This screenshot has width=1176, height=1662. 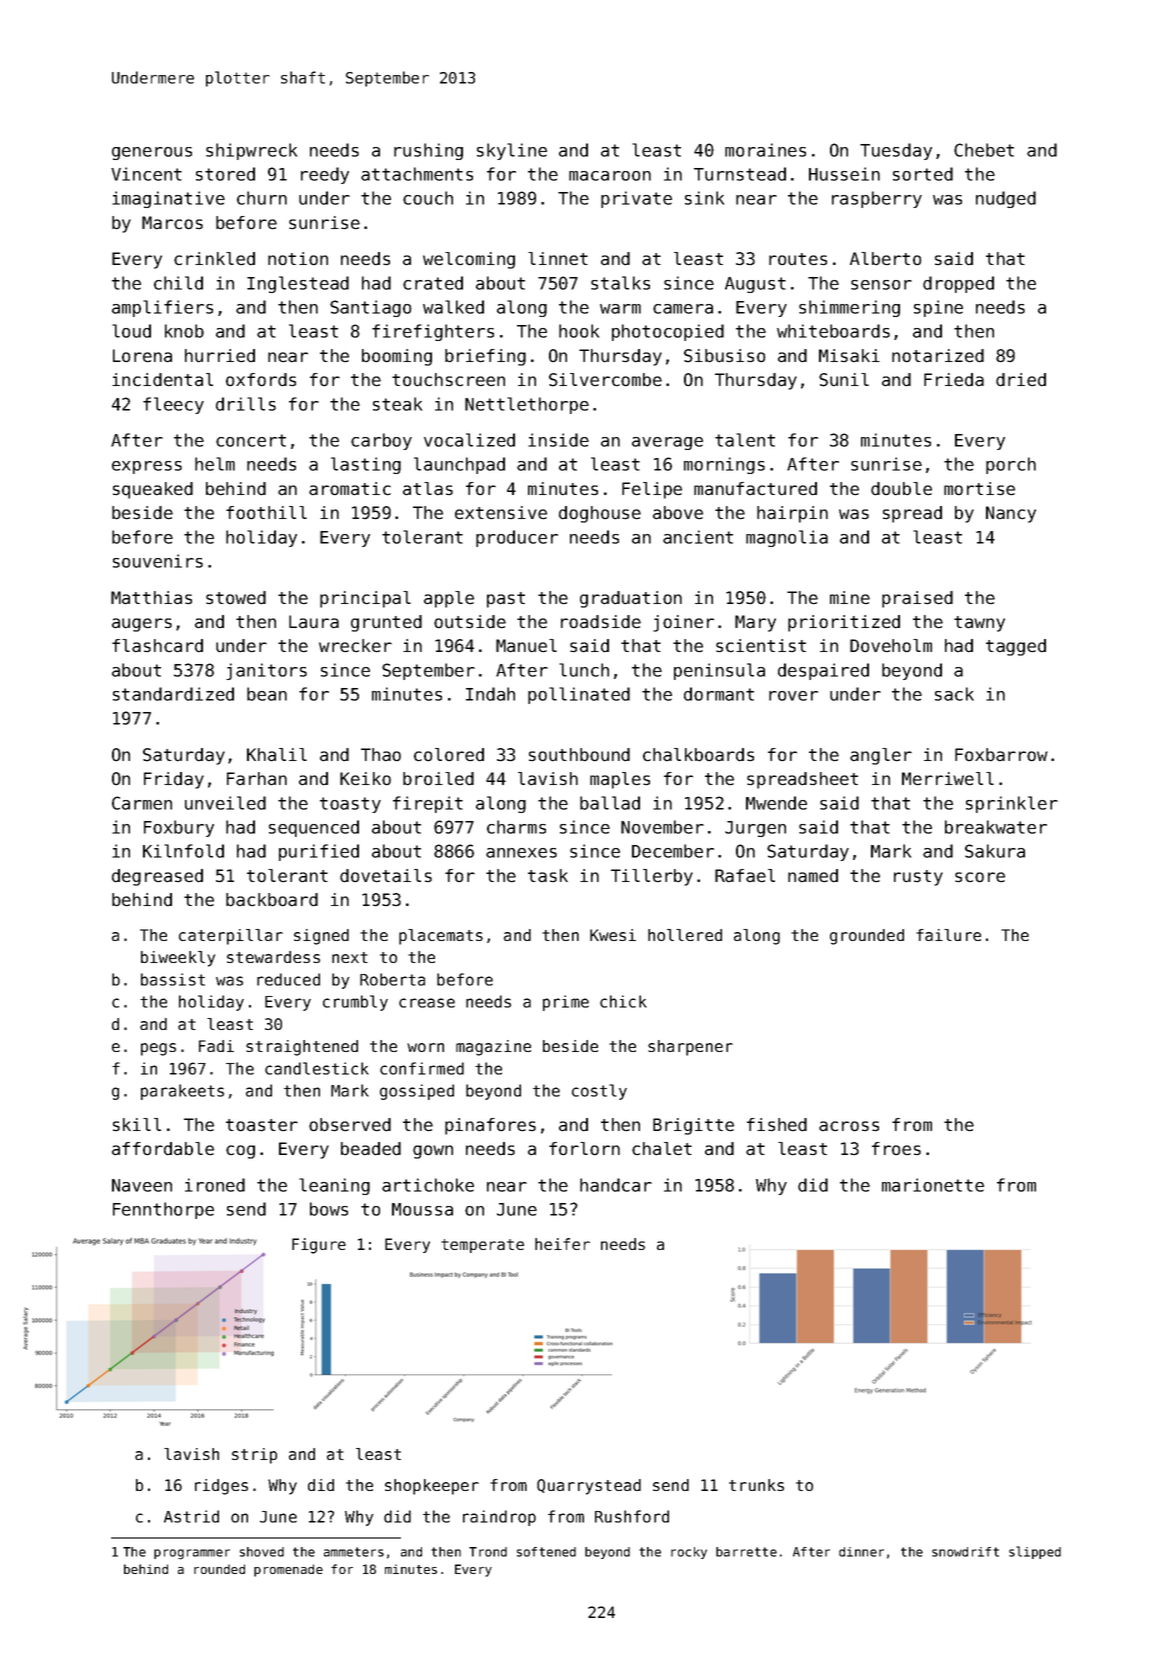 What do you see at coordinates (600, 514) in the screenshot?
I see `doghouse` at bounding box center [600, 514].
